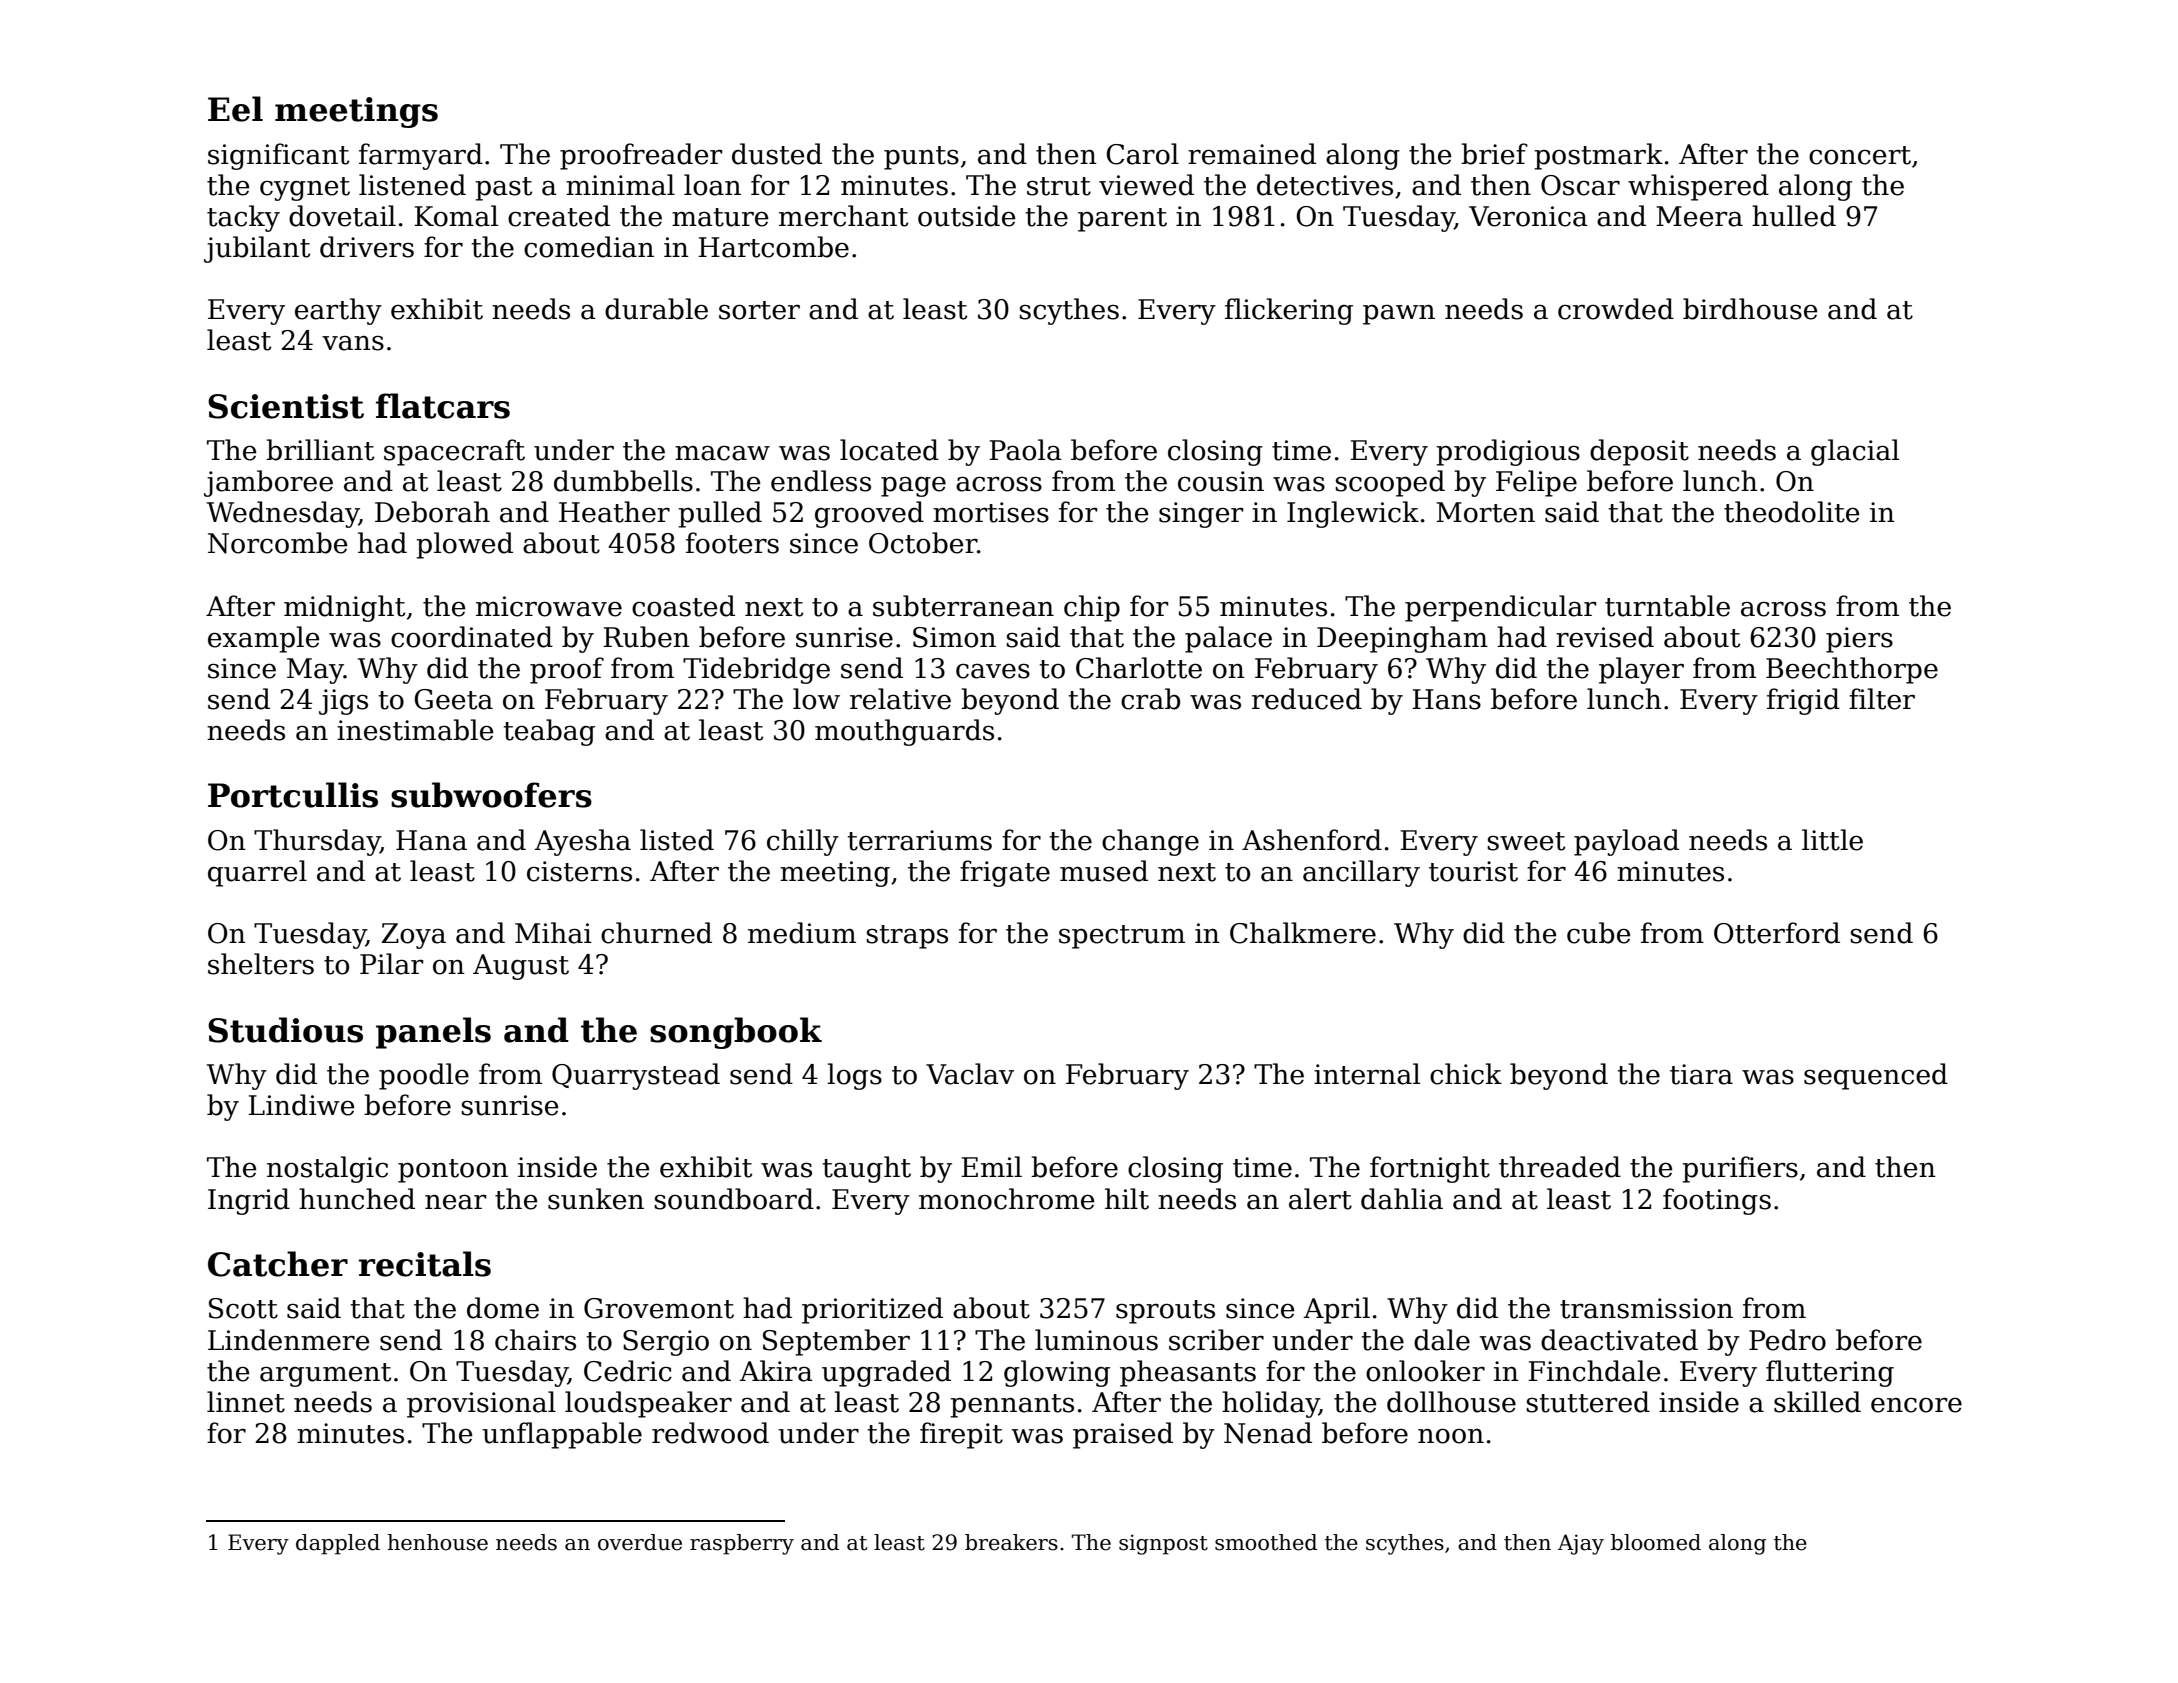 The width and height of the screenshot is (2178, 1683). What do you see at coordinates (472, 637) in the screenshot?
I see `coordinated` at bounding box center [472, 637].
